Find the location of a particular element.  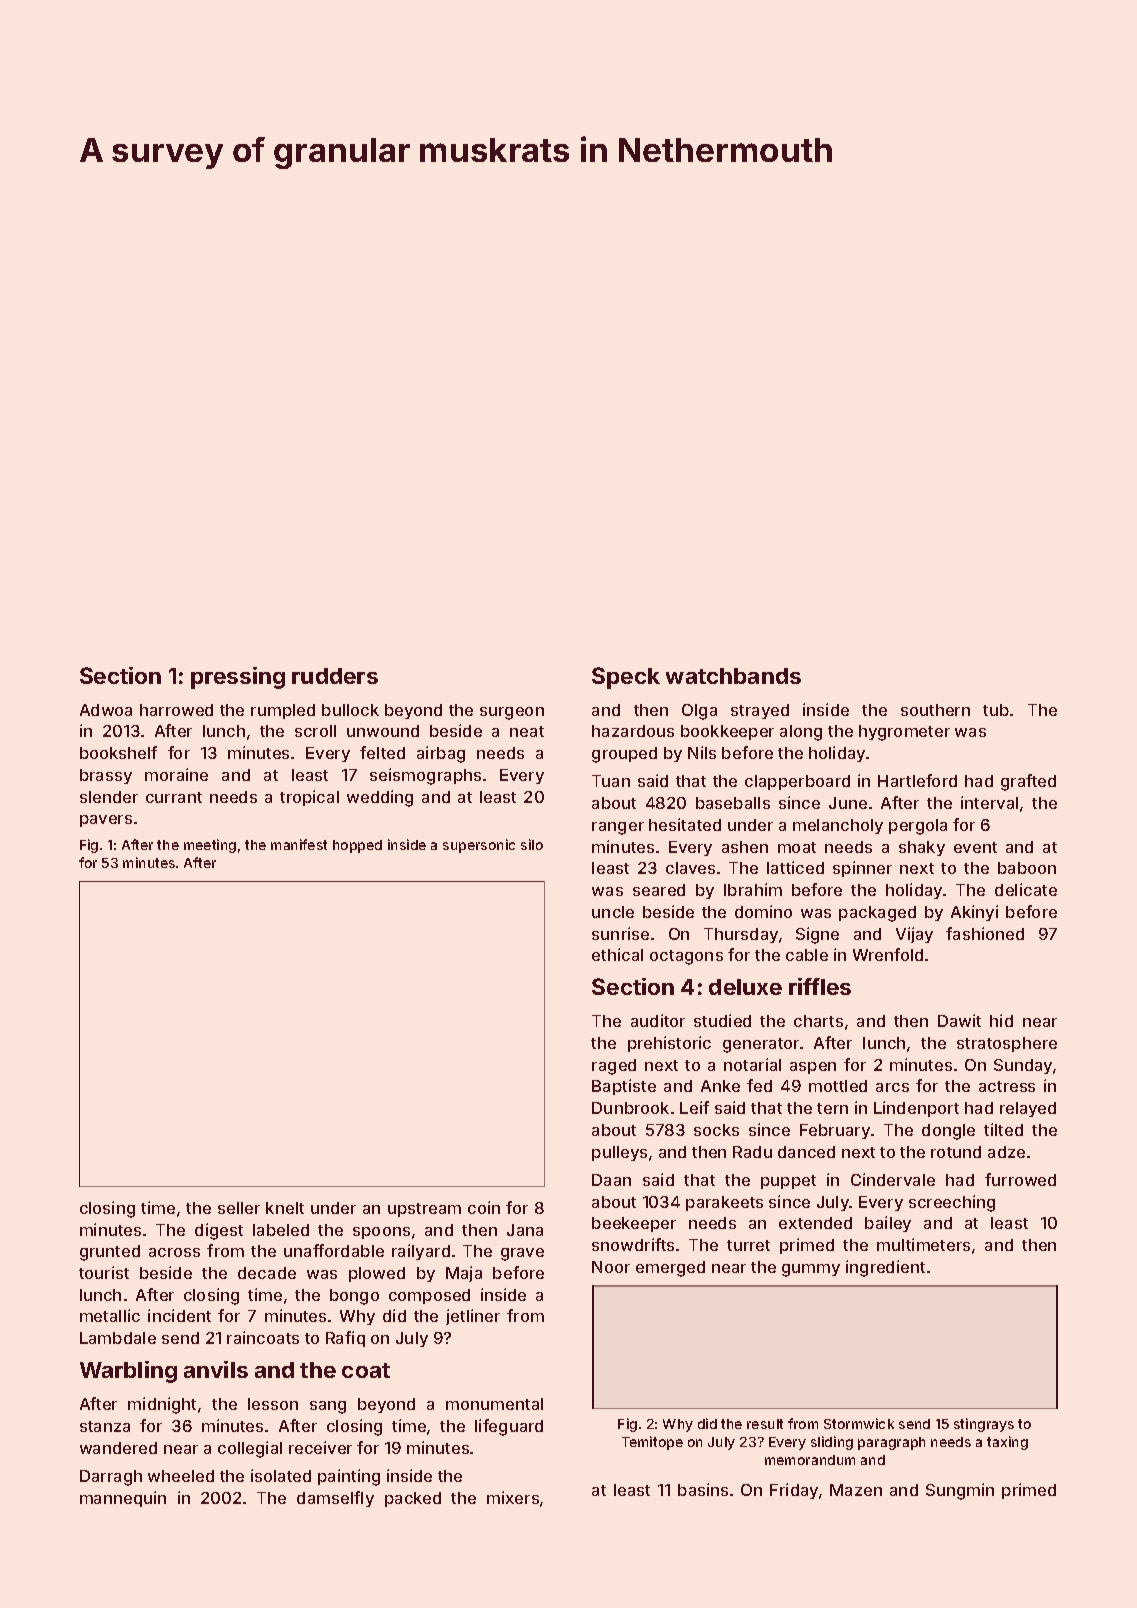

ethical is located at coordinates (617, 954).
